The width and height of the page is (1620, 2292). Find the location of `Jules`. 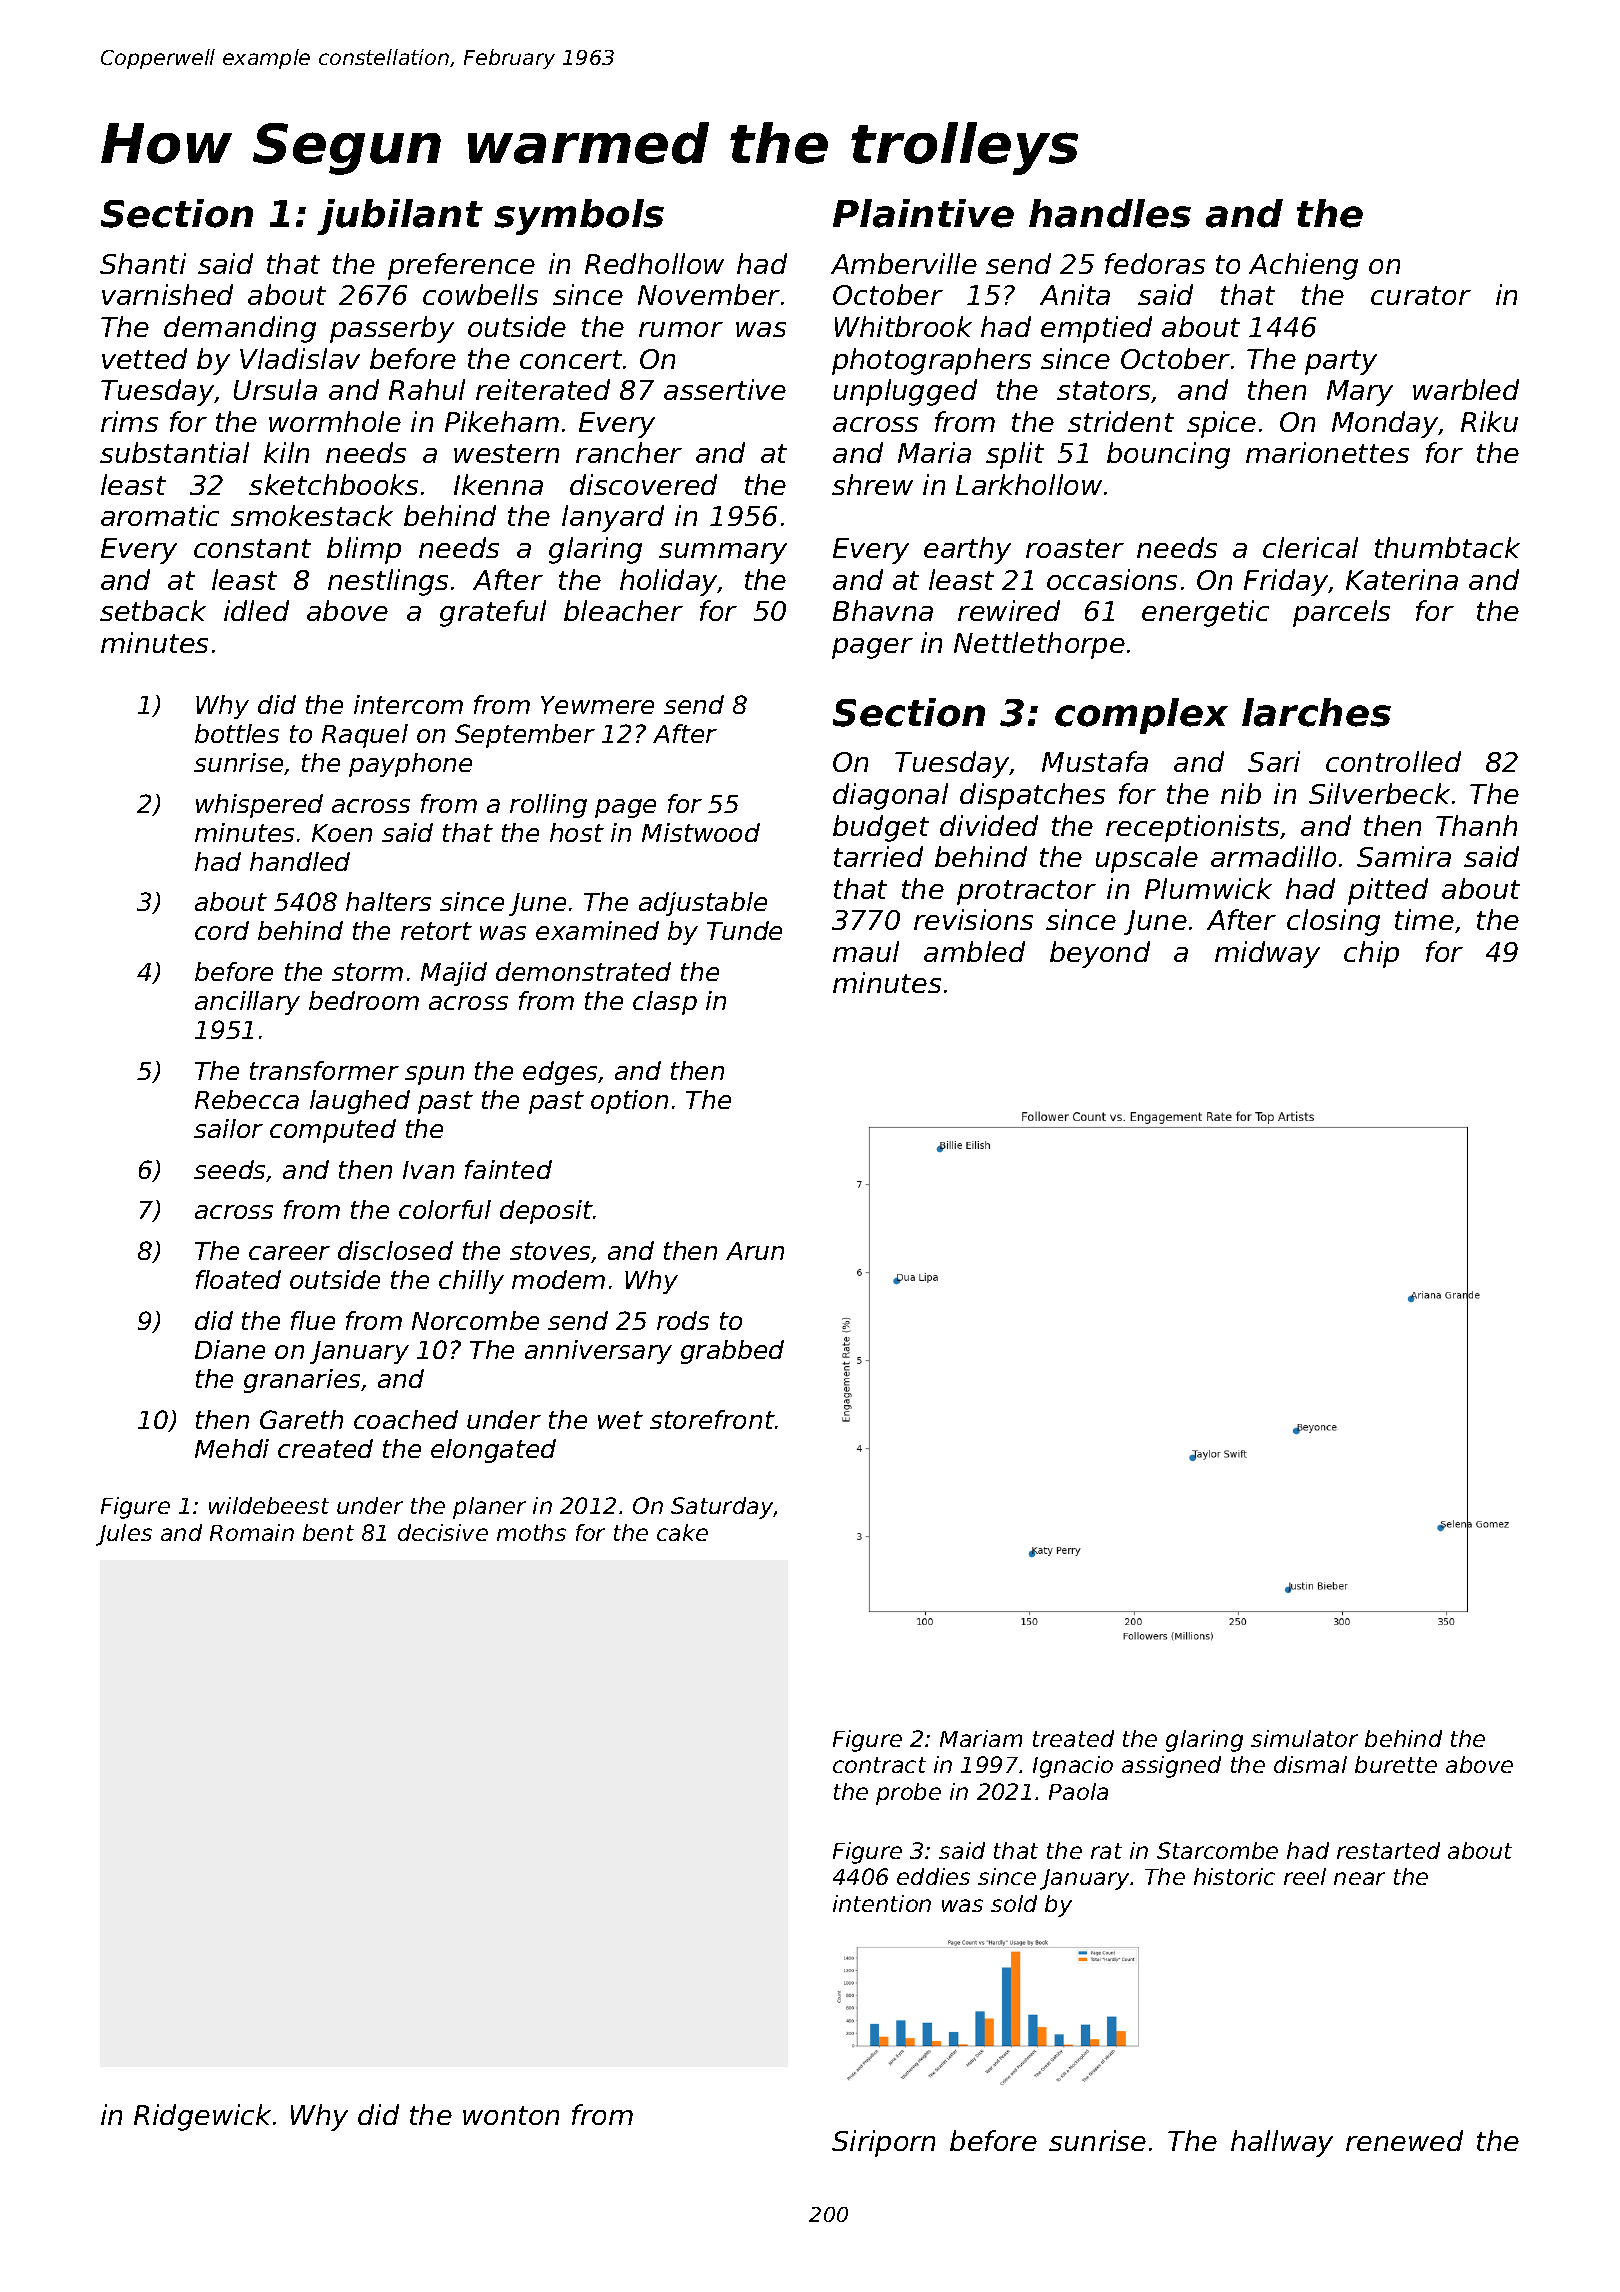

Jules is located at coordinates (124, 1535).
